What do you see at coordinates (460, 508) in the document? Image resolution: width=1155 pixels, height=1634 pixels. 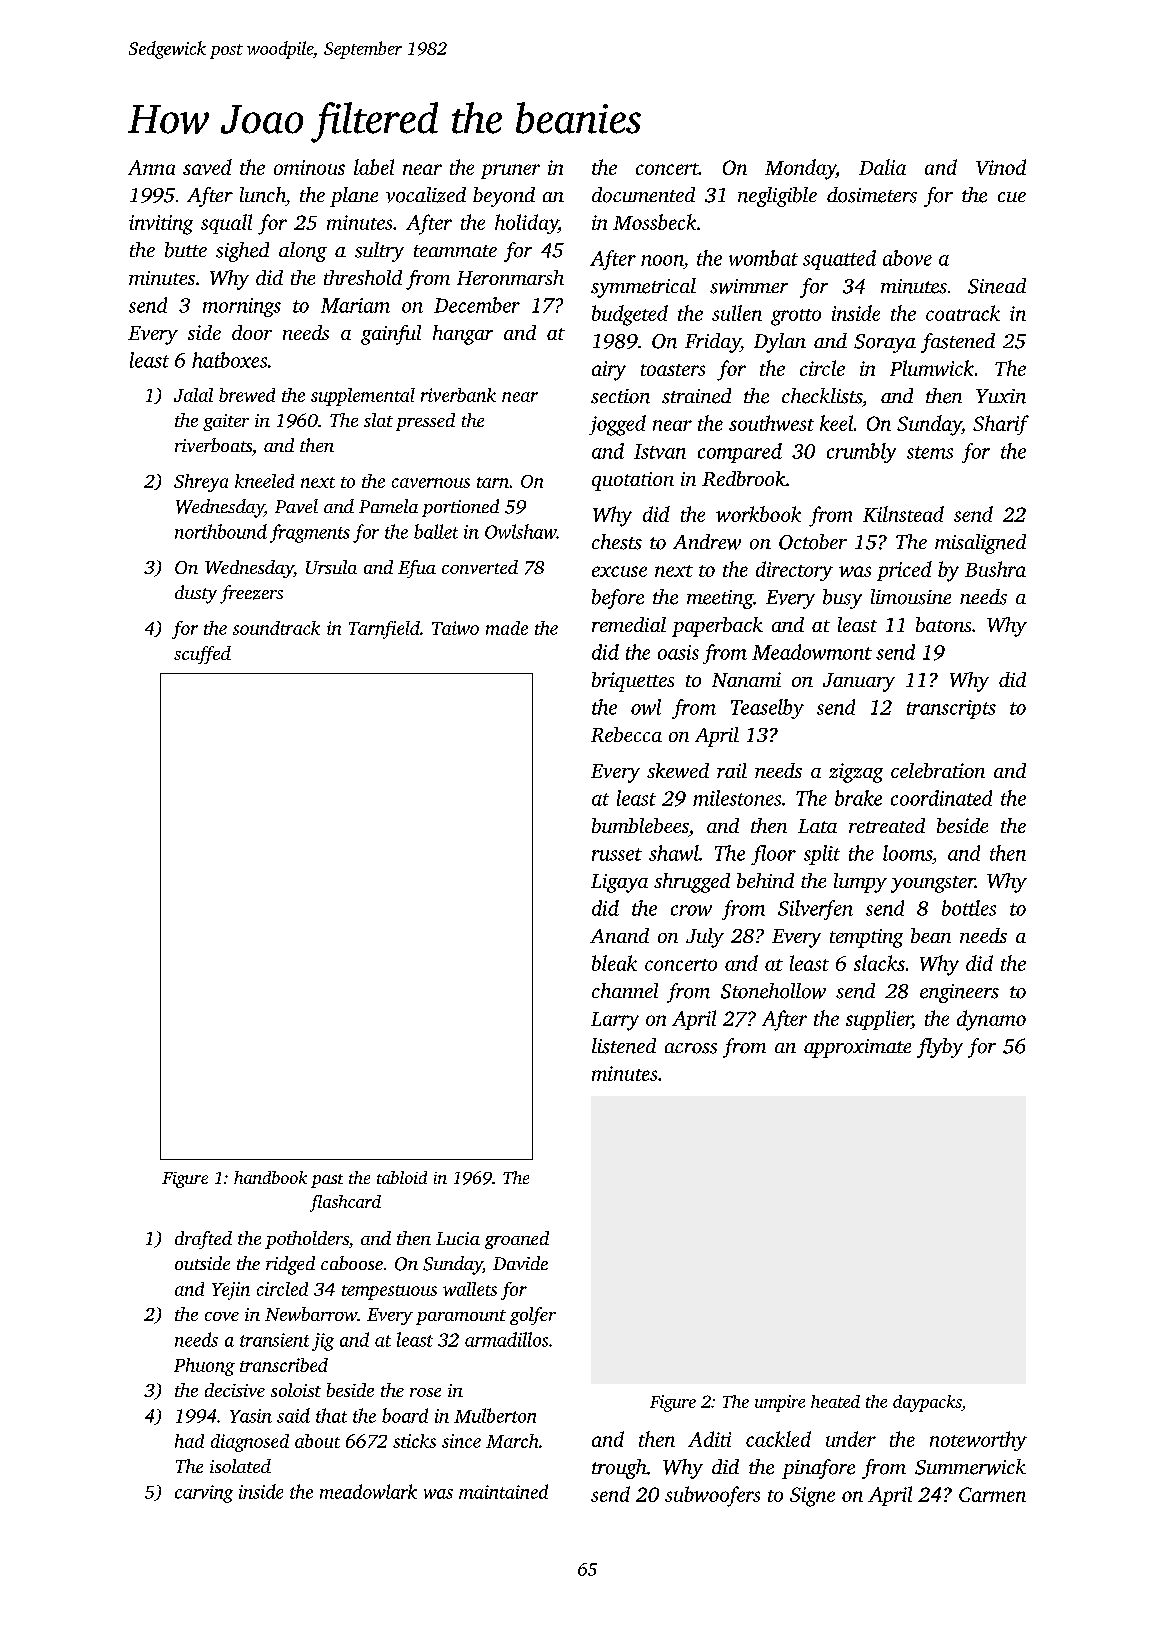 I see `portioned` at bounding box center [460, 508].
